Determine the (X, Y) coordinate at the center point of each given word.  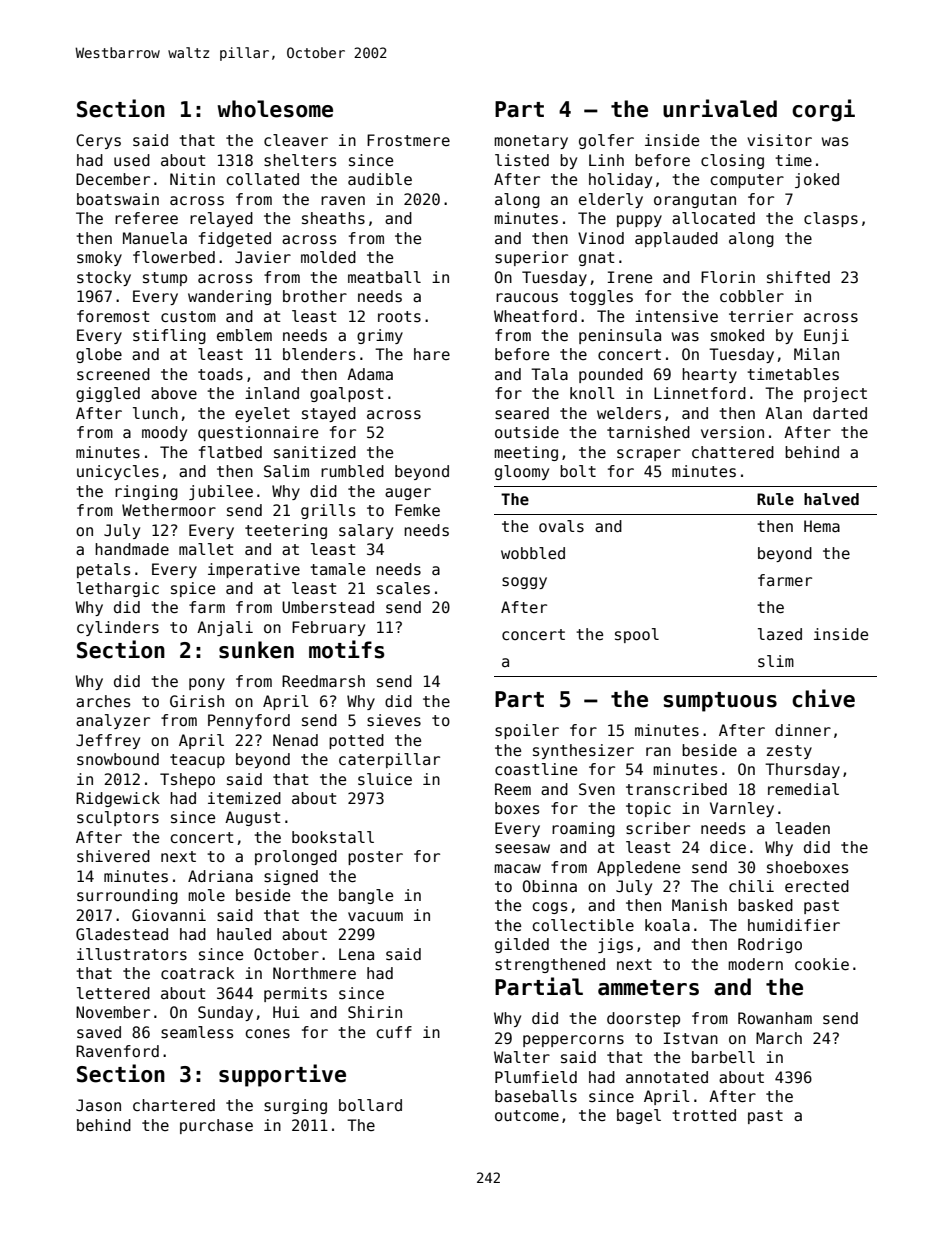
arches (103, 701)
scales (403, 588)
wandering (229, 297)
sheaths (333, 218)
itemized (244, 798)
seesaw (522, 849)
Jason (98, 1105)
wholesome (275, 109)
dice (728, 847)
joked (817, 180)
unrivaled (720, 108)
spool (637, 635)
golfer (606, 141)
